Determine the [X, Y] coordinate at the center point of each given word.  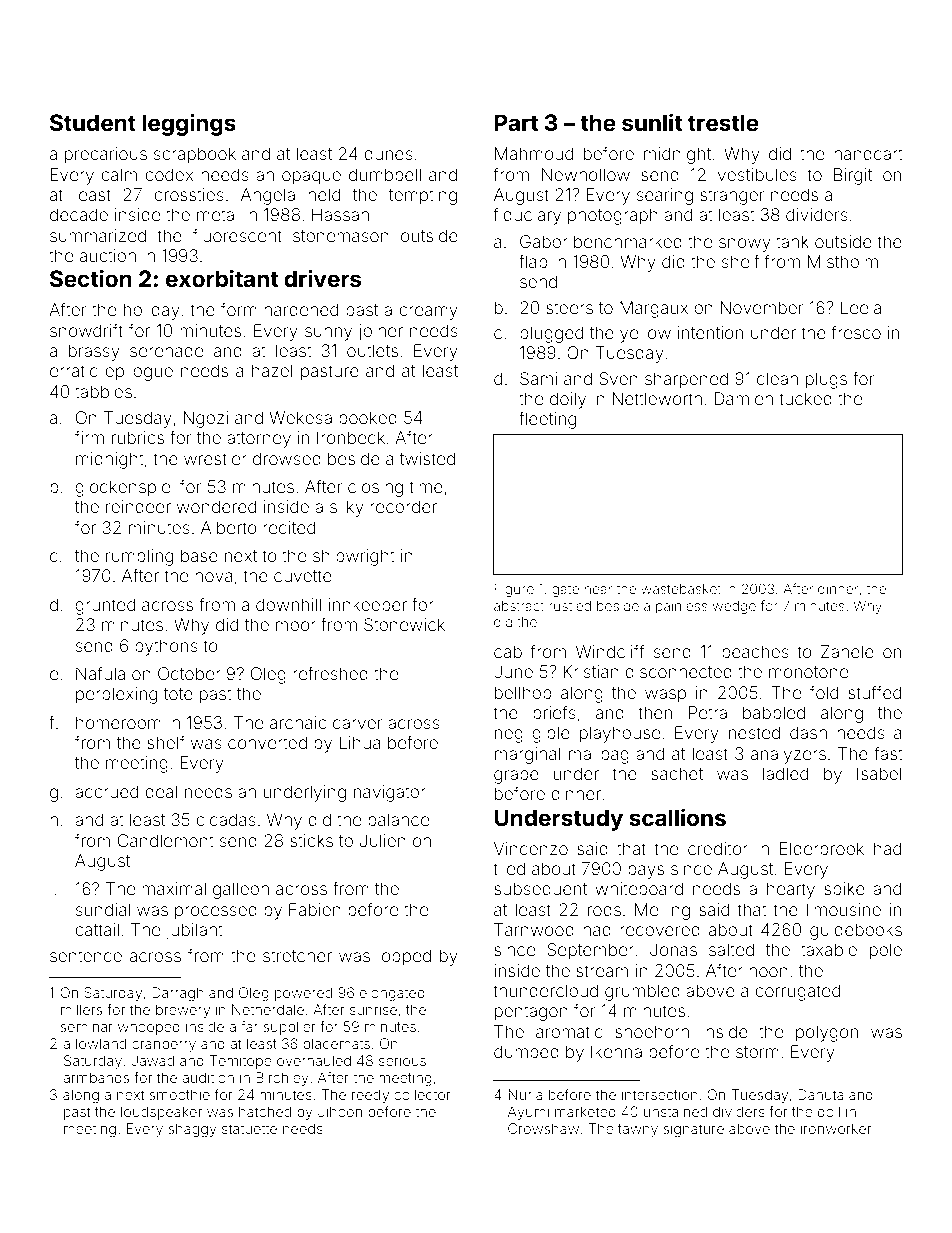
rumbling [139, 557]
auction [108, 255]
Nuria [526, 1094]
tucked [805, 398]
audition [208, 1077]
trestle [723, 123]
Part [516, 122]
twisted [427, 458]
